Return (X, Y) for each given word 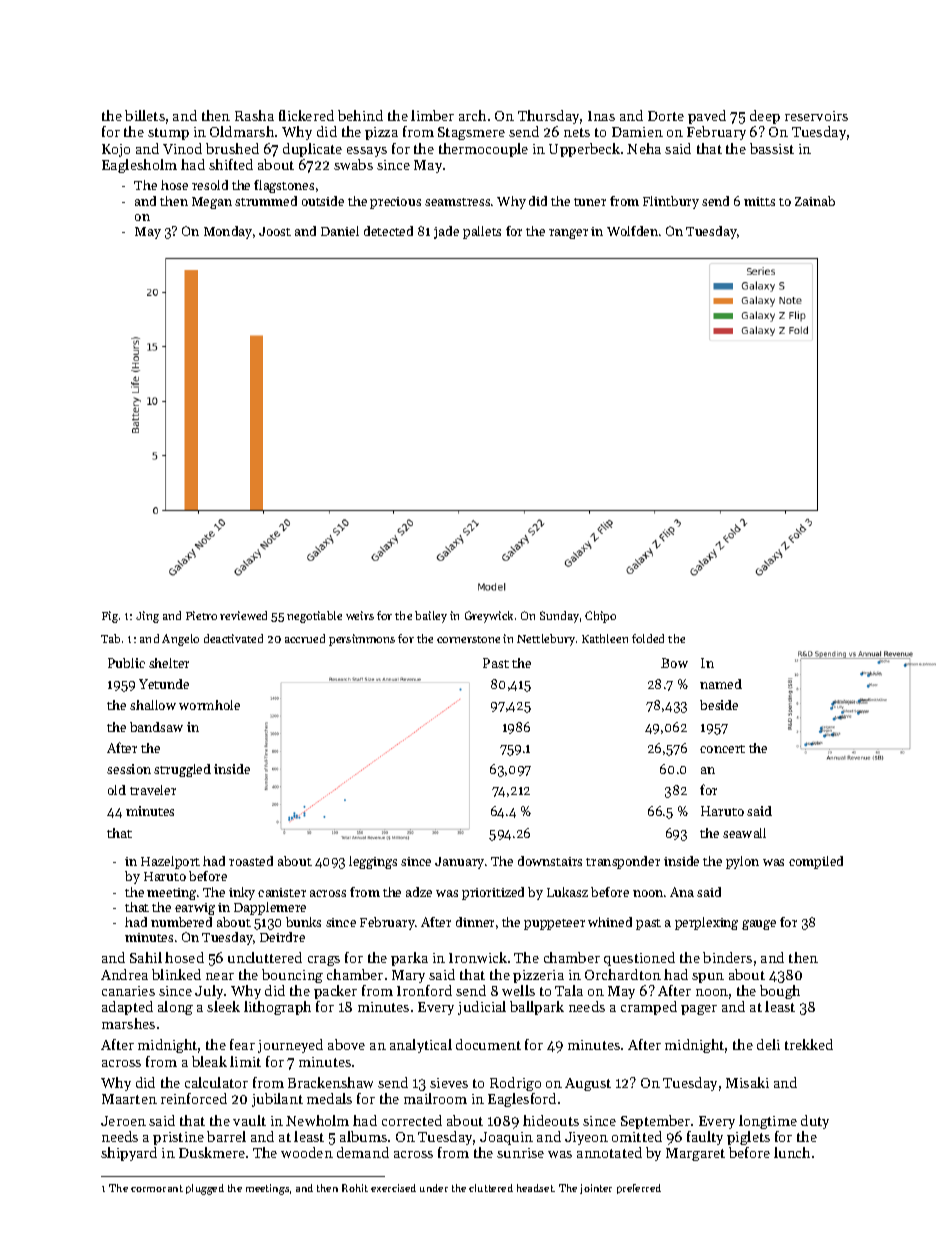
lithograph (277, 1008)
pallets (482, 232)
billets (145, 115)
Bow (674, 663)
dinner (475, 922)
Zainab (815, 201)
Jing (147, 617)
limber (432, 115)
